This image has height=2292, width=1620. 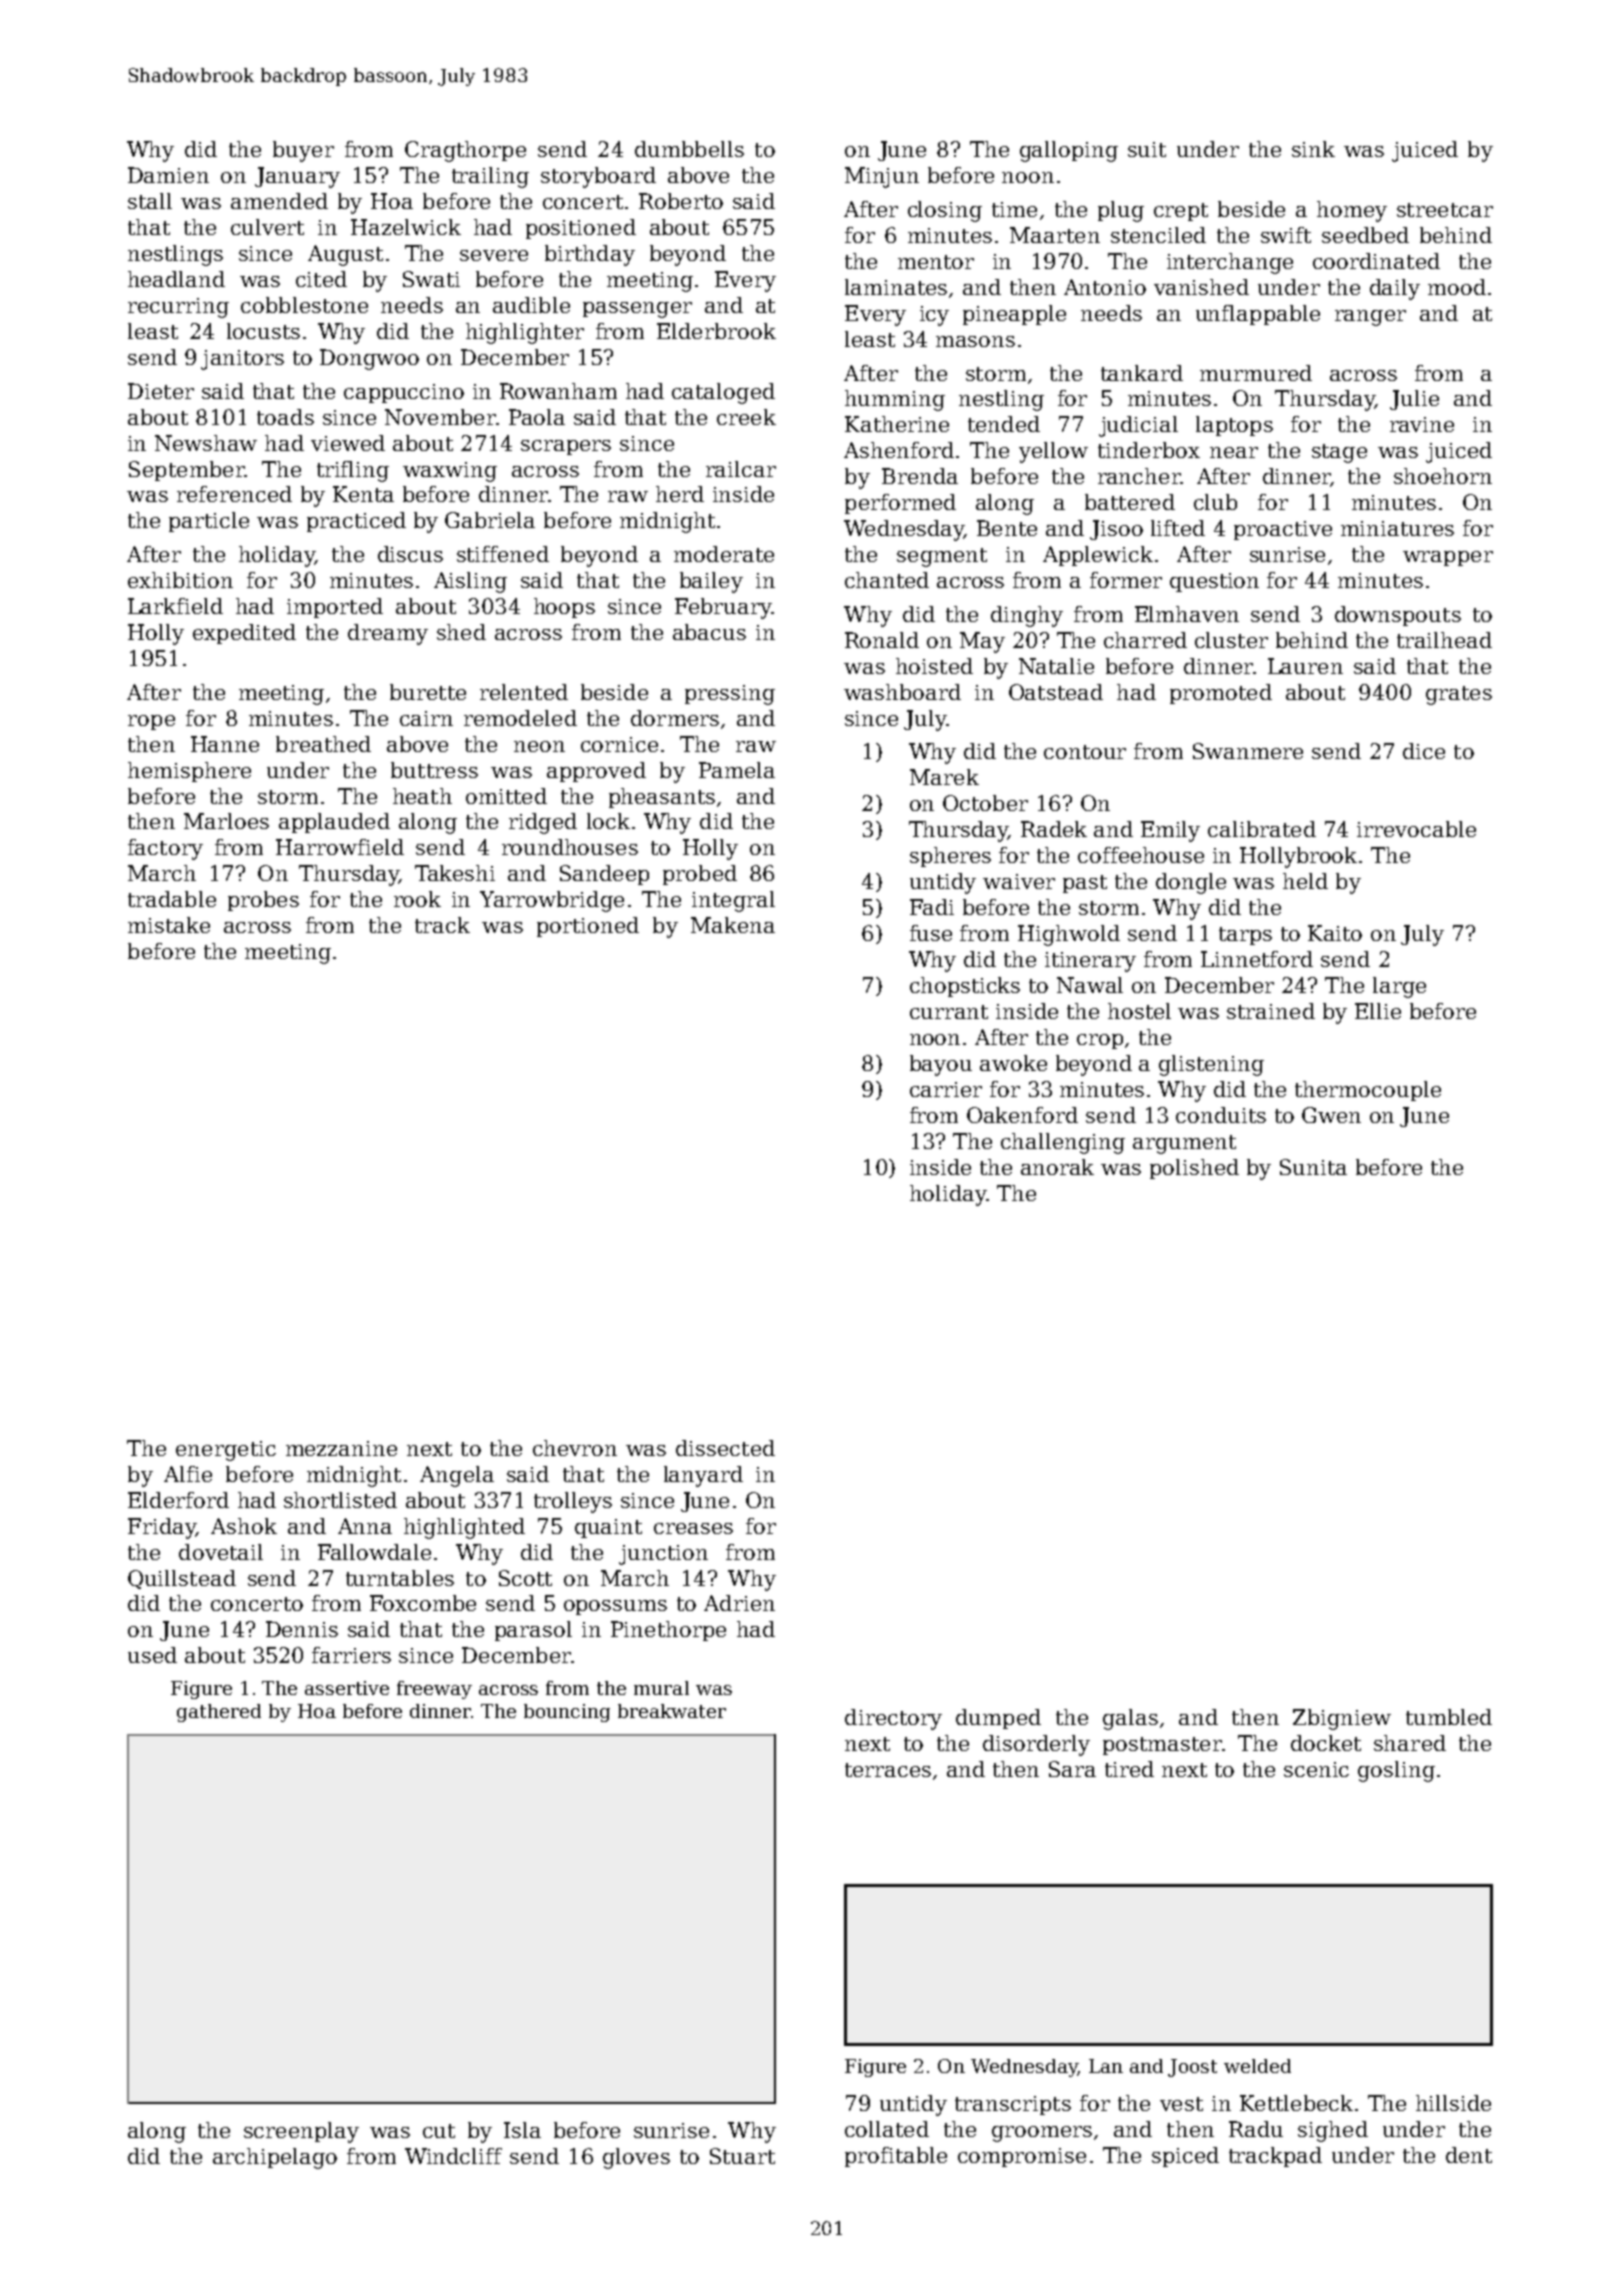 What do you see at coordinates (465, 151) in the image?
I see `Cragthorpe` at bounding box center [465, 151].
